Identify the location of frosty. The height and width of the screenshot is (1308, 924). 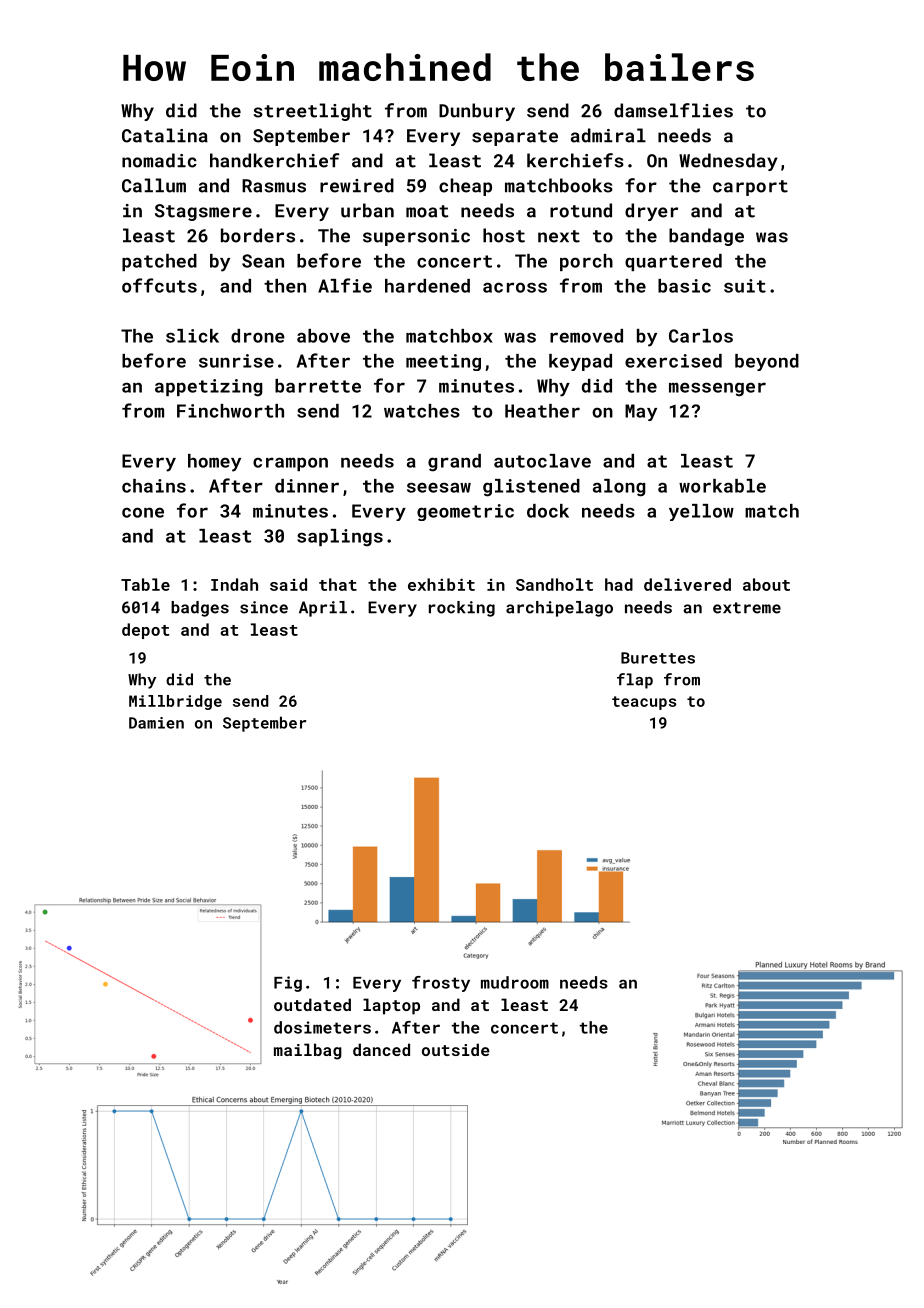
(441, 984).
